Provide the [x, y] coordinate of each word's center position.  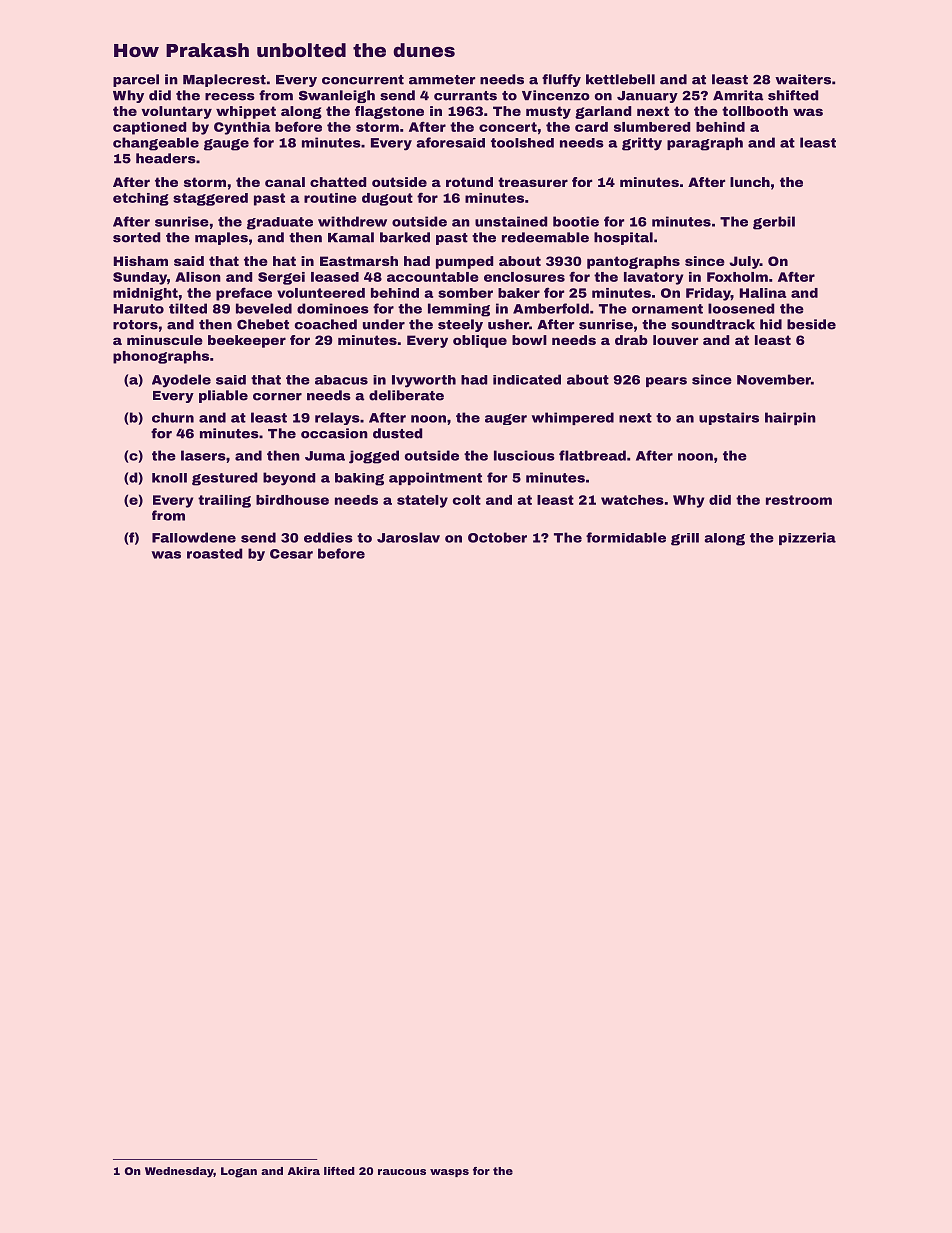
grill [685, 539]
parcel [136, 80]
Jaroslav [408, 537]
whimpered [572, 418]
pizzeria [807, 538]
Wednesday [179, 1172]
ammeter [442, 80]
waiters [803, 79]
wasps [449, 1173]
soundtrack [713, 324]
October [497, 537]
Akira [304, 1171]
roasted [215, 553]
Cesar [291, 554]
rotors [135, 325]
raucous [402, 1172]
